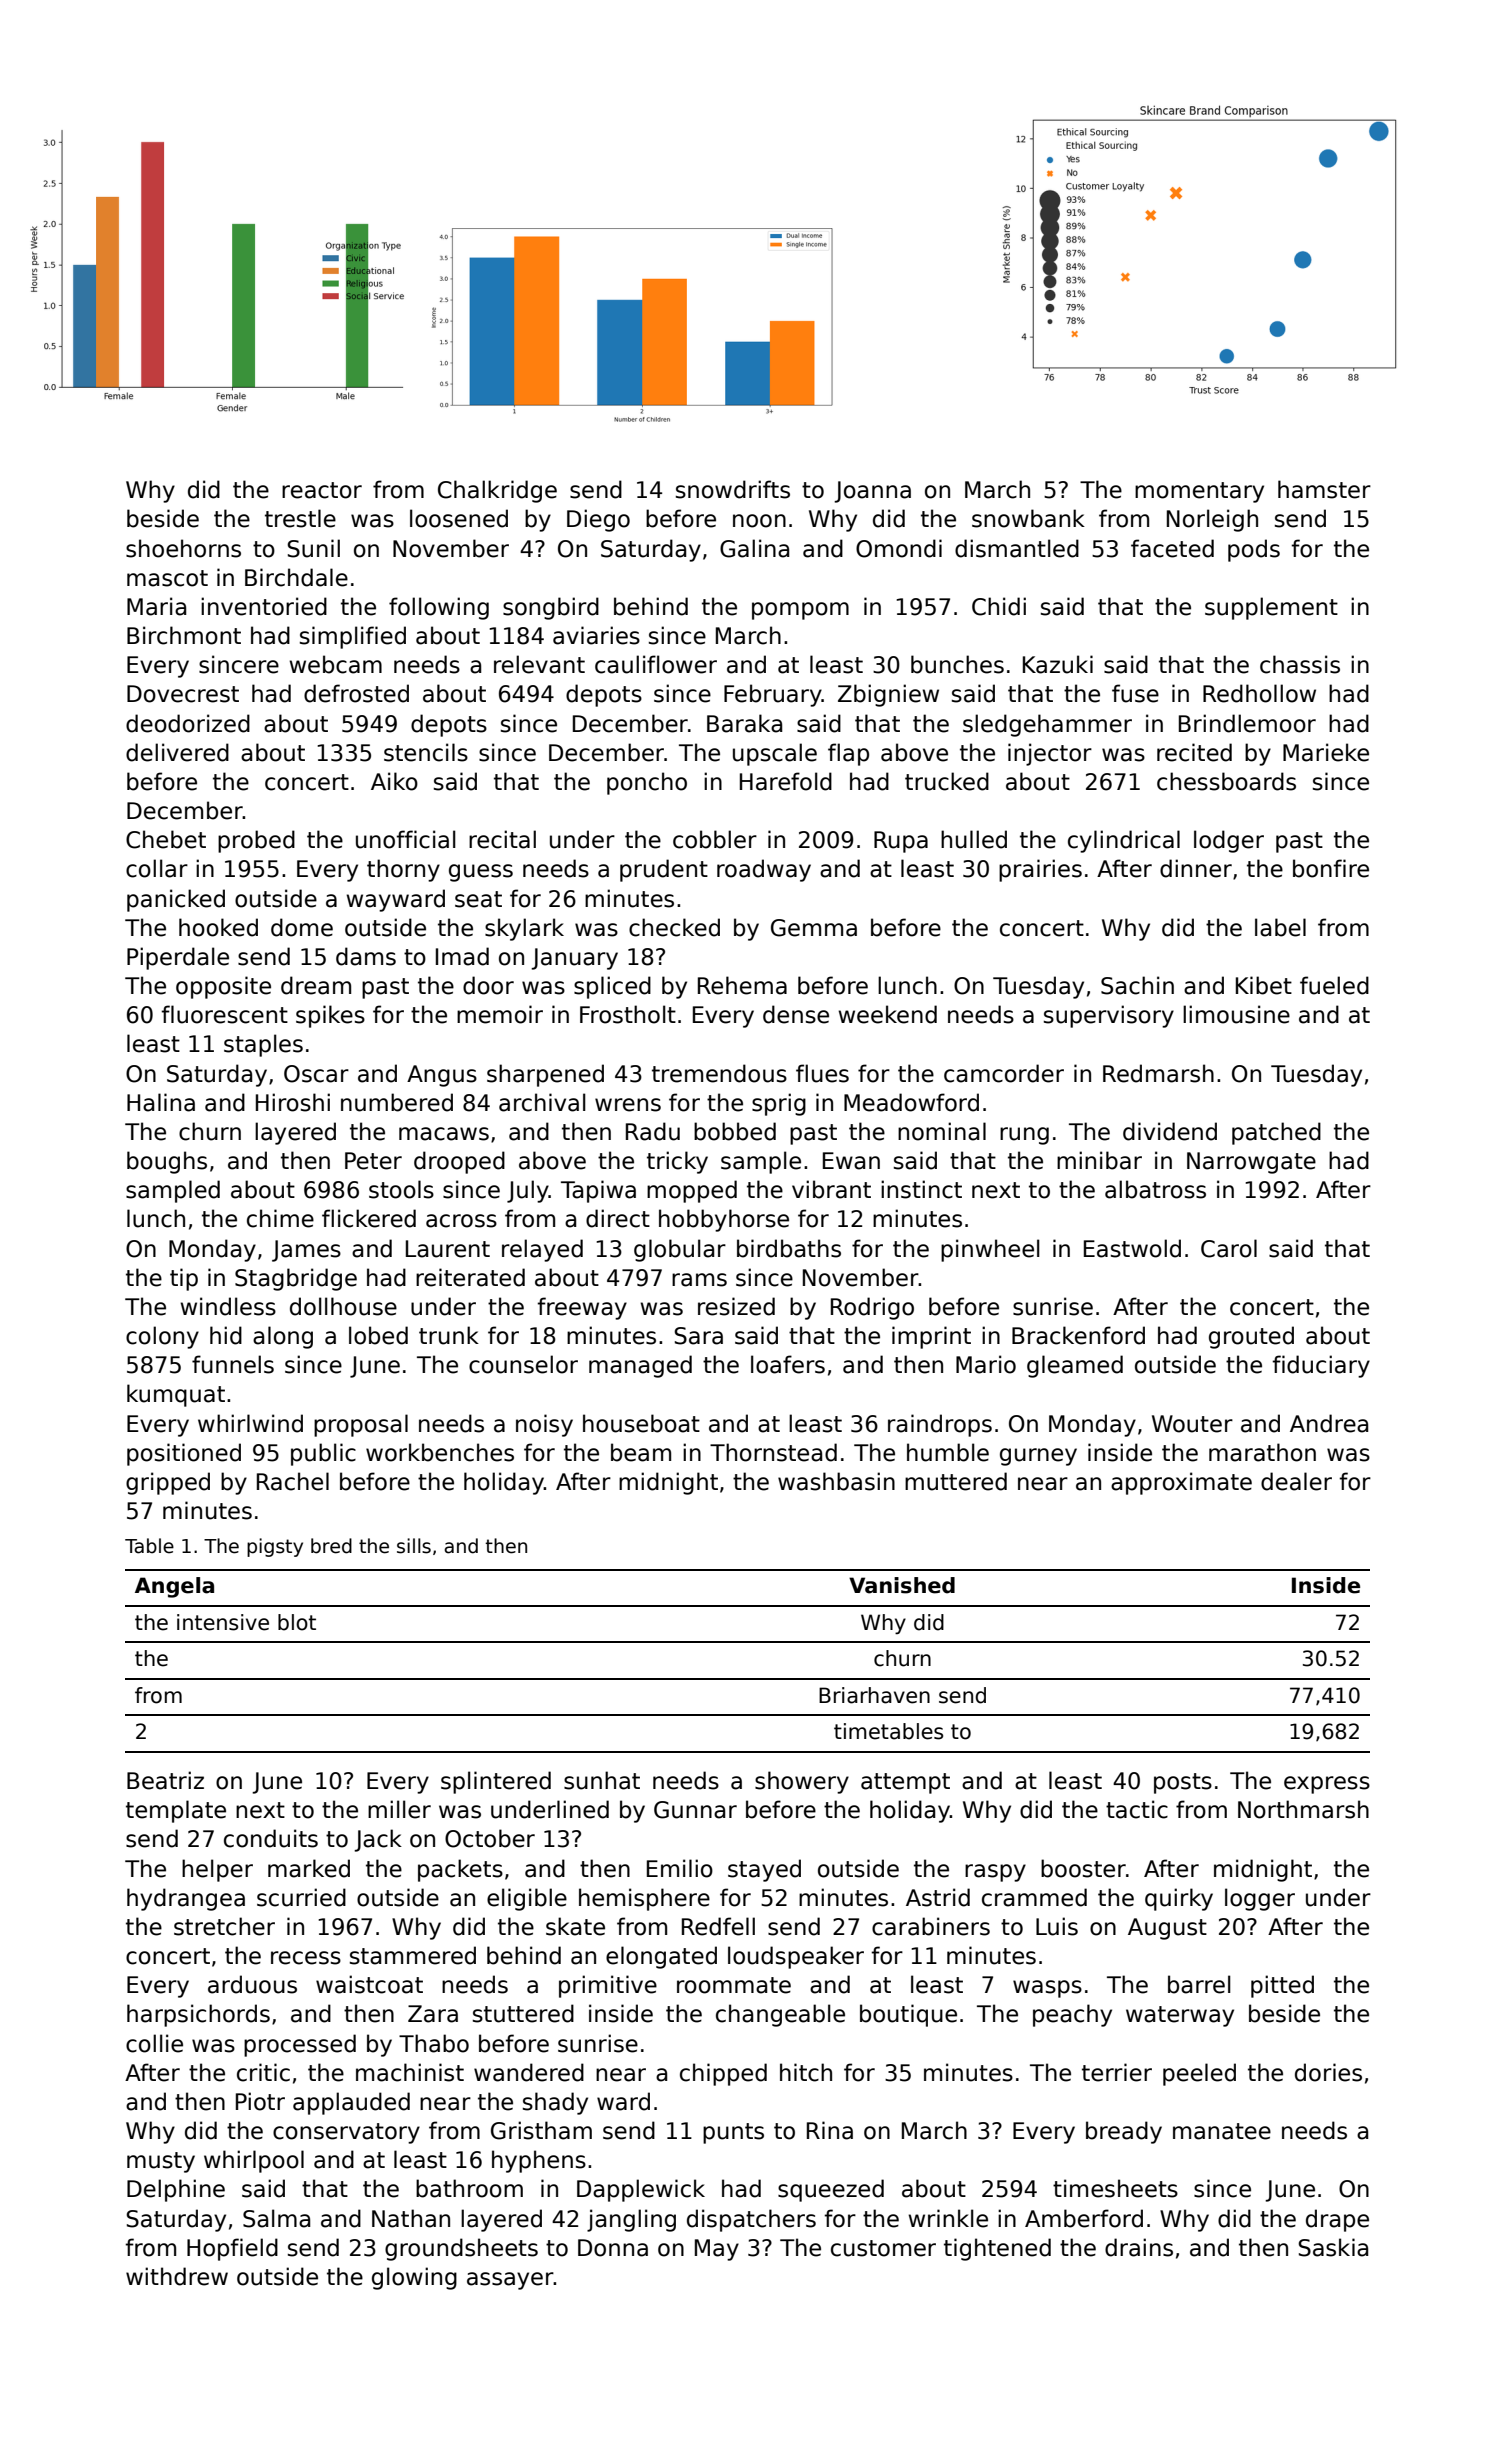 Image resolution: width=1496 pixels, height=2464 pixels. I want to click on shoehorns, so click(183, 548).
